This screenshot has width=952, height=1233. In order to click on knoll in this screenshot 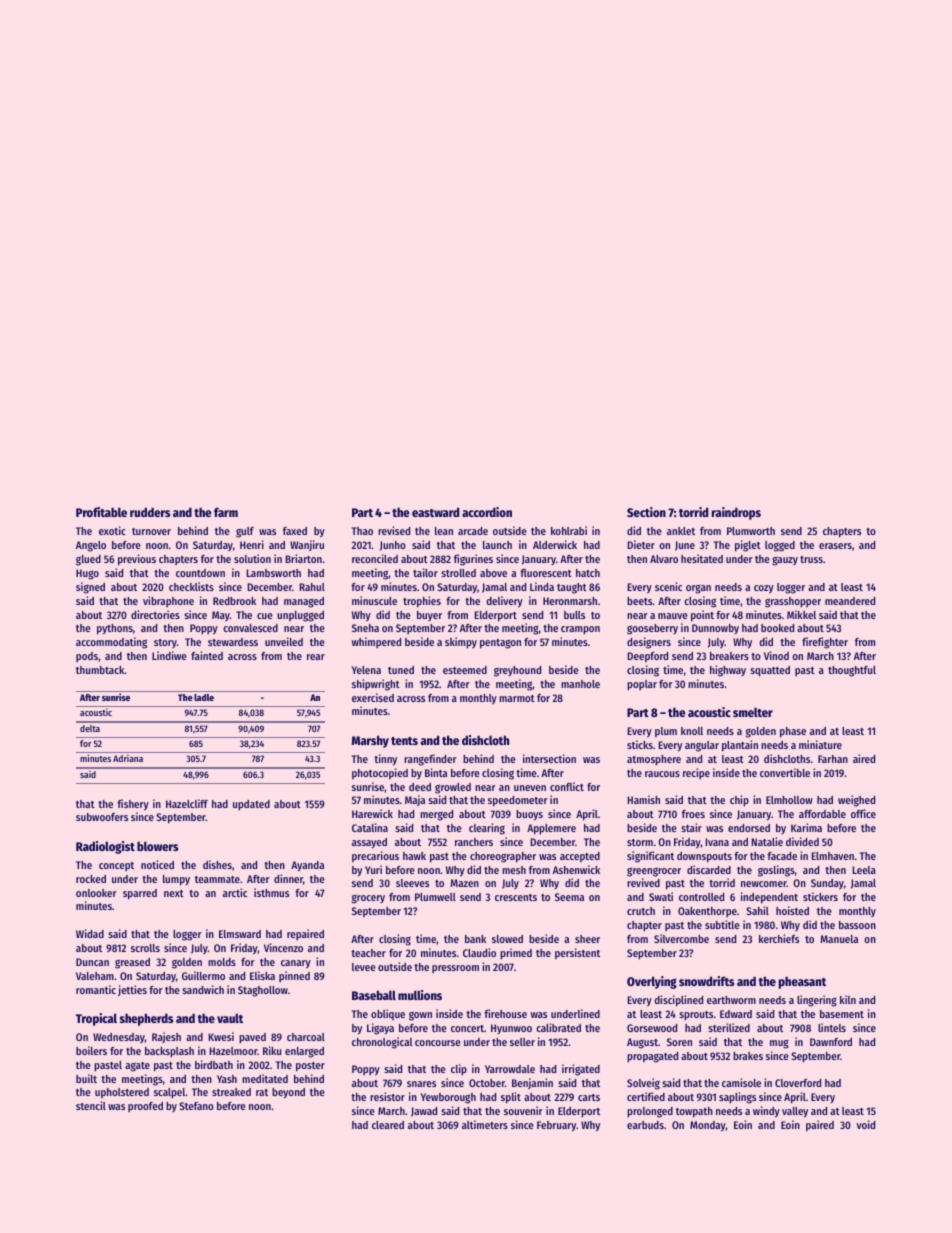, I will do `click(692, 731)`.
